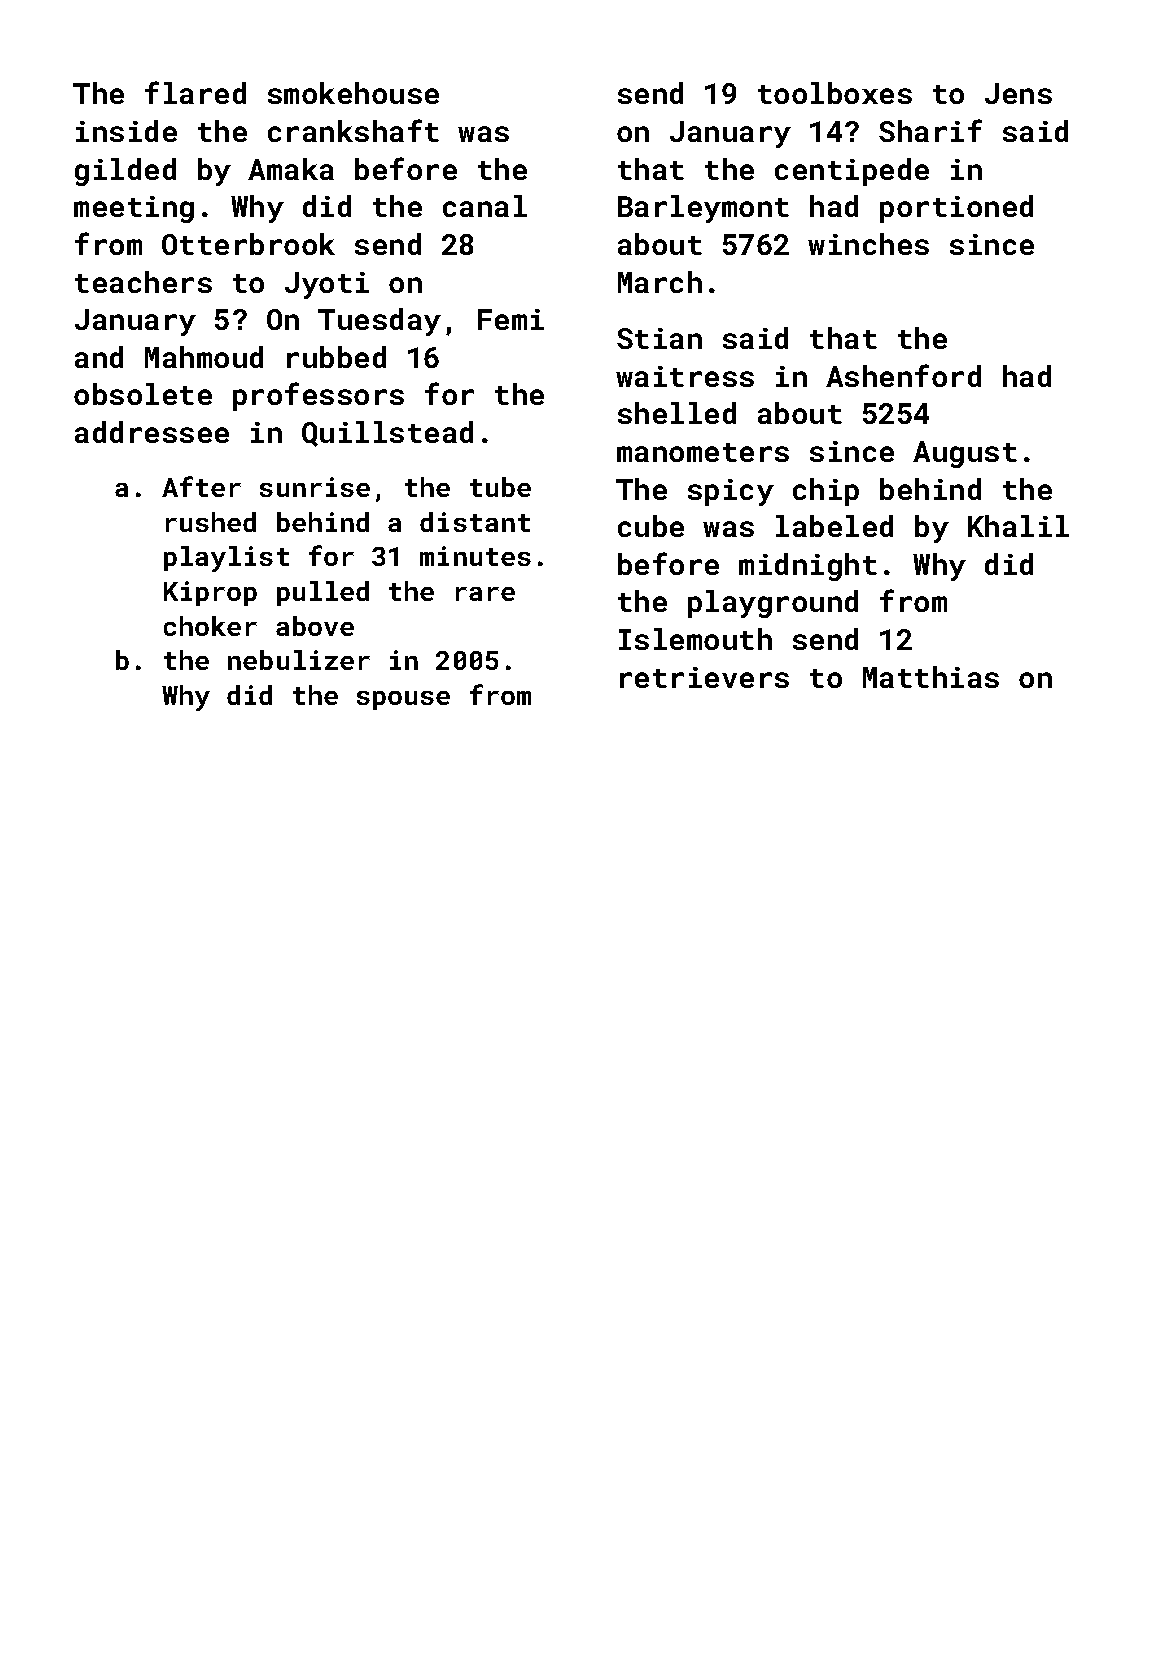 This screenshot has height=1654, width=1165. What do you see at coordinates (1018, 526) in the screenshot?
I see `Khalil` at bounding box center [1018, 526].
